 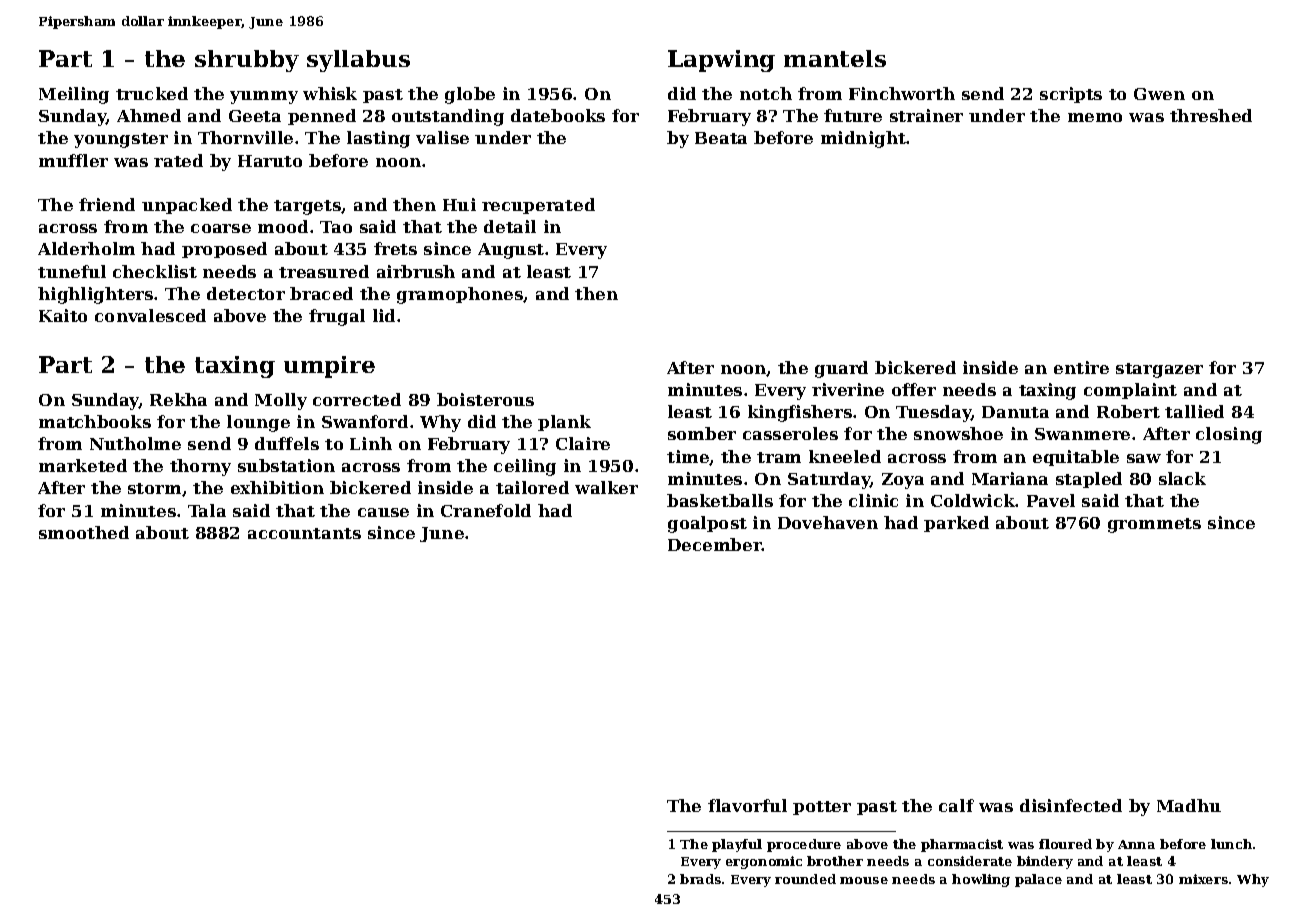 What do you see at coordinates (247, 61) in the screenshot?
I see `shrubby` at bounding box center [247, 61].
